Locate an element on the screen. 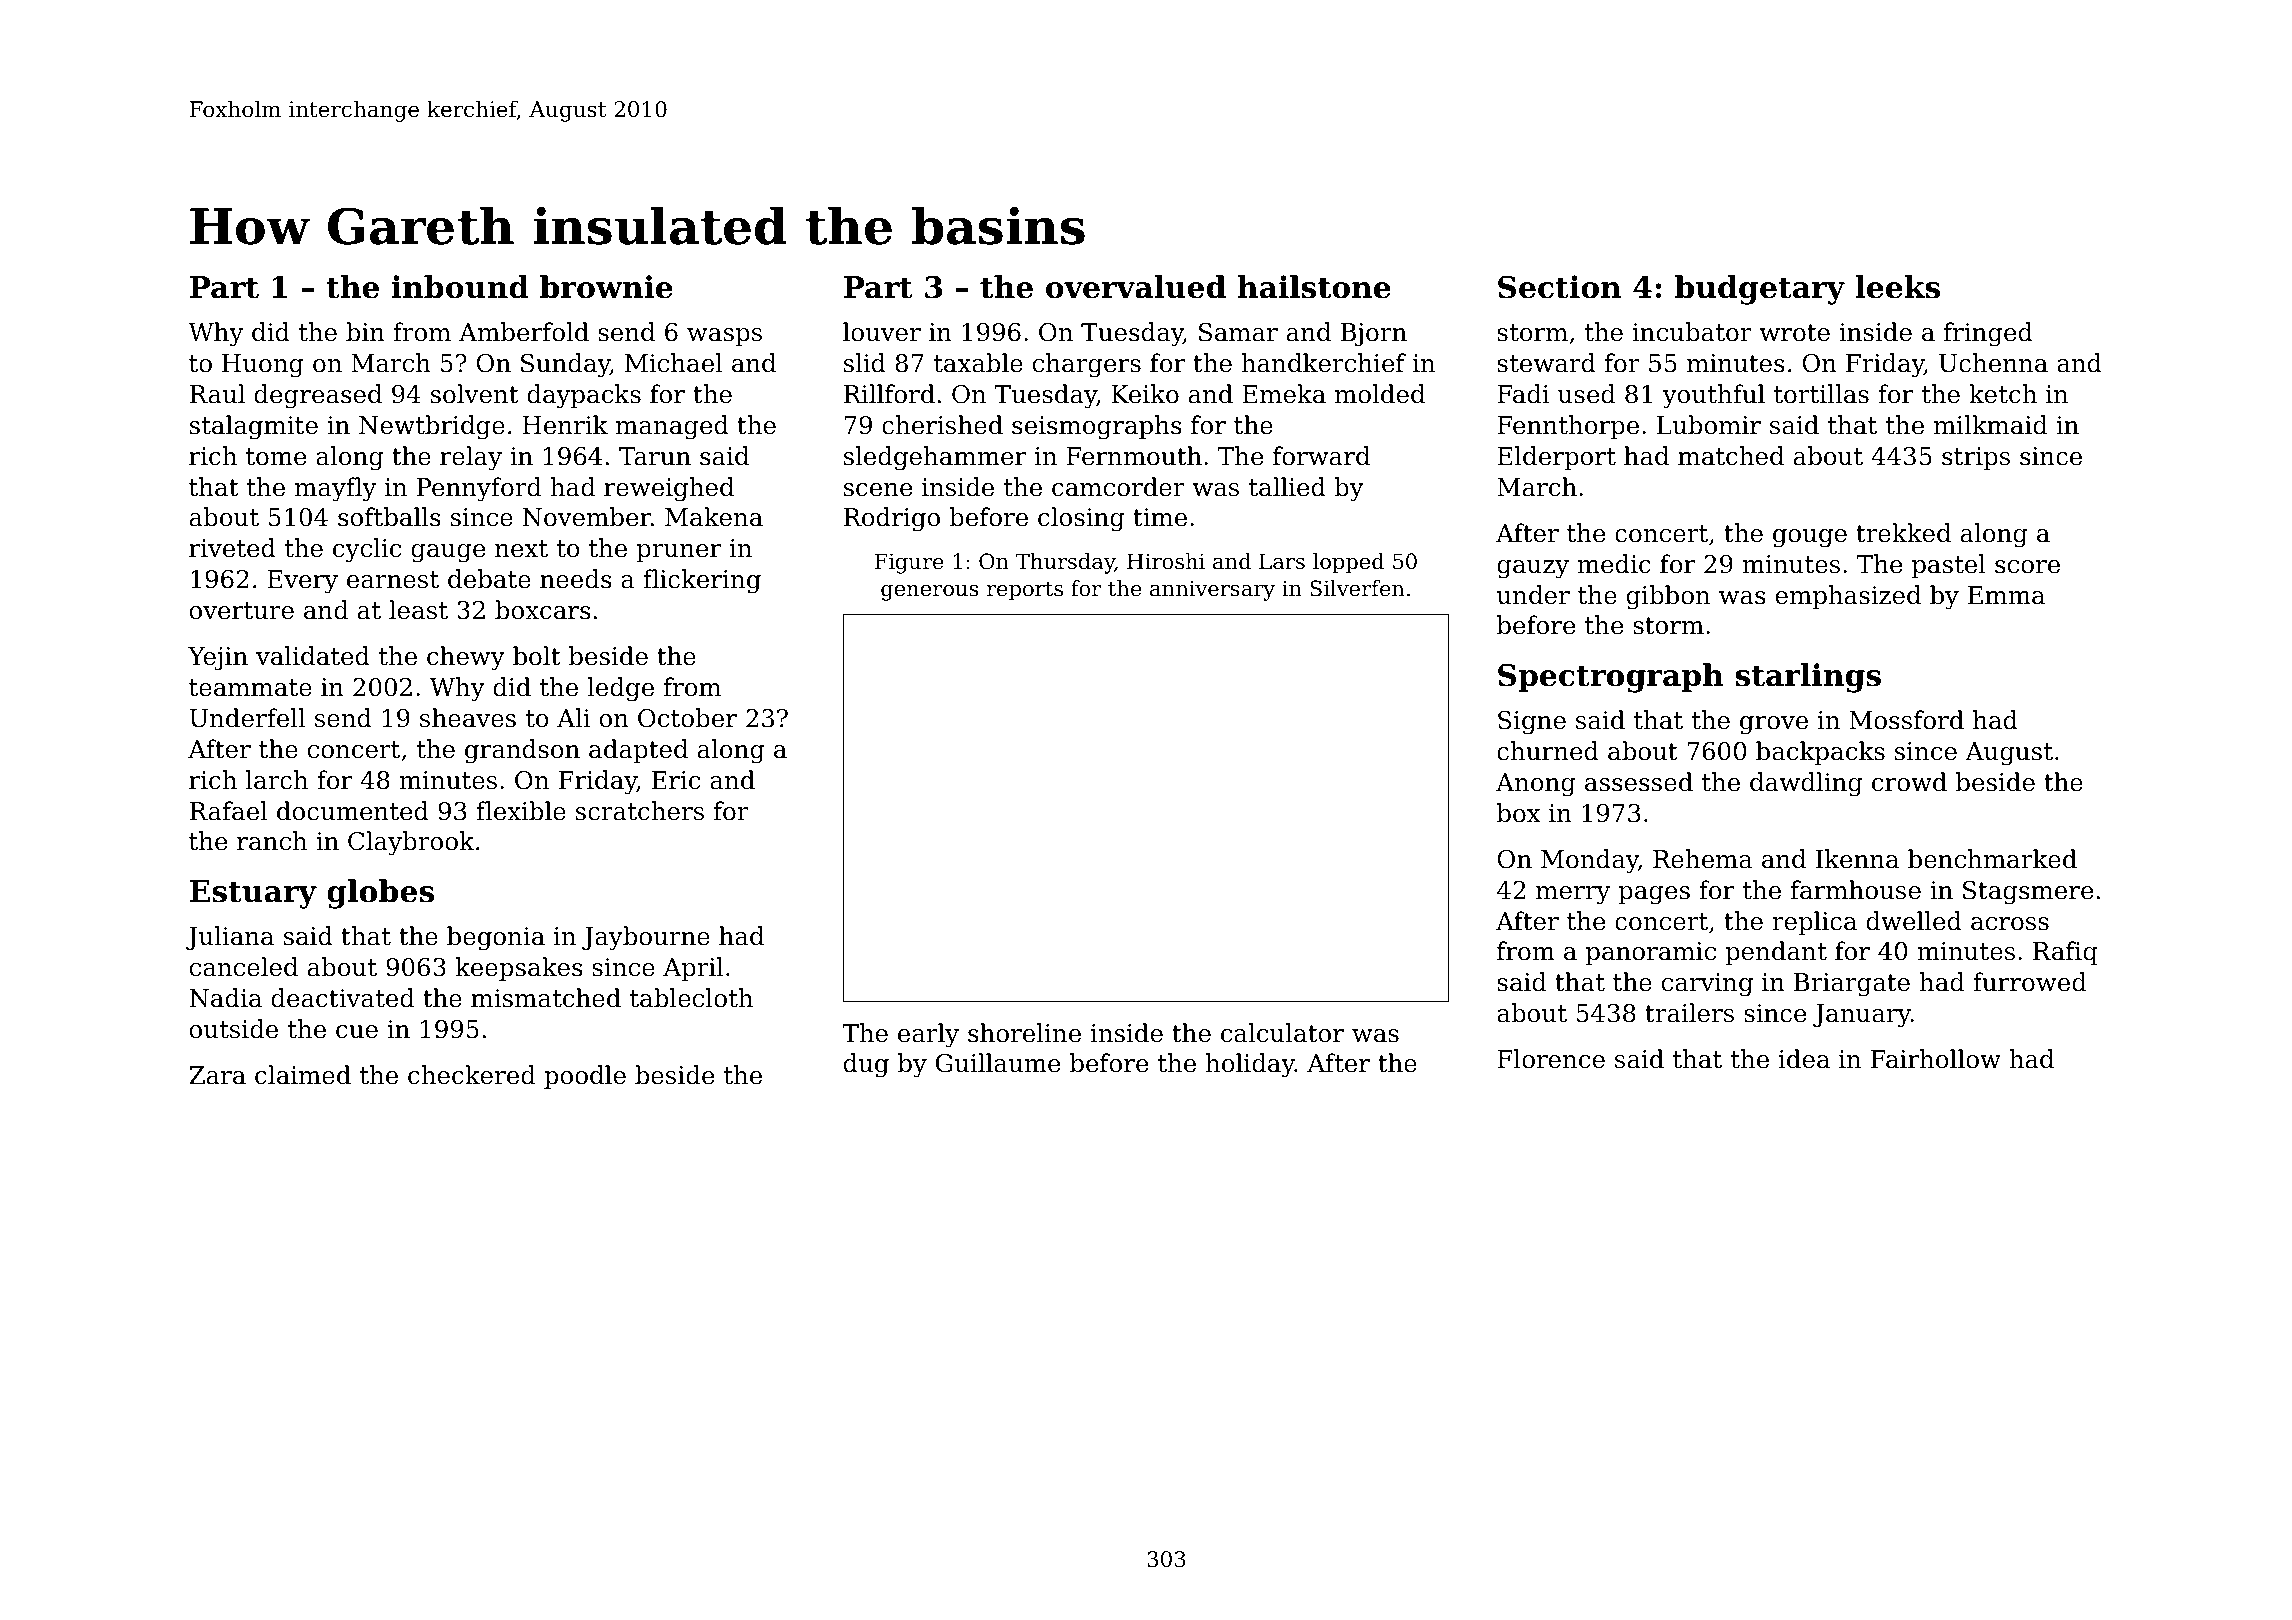 The width and height of the screenshot is (2292, 1620). grove is located at coordinates (1774, 725).
